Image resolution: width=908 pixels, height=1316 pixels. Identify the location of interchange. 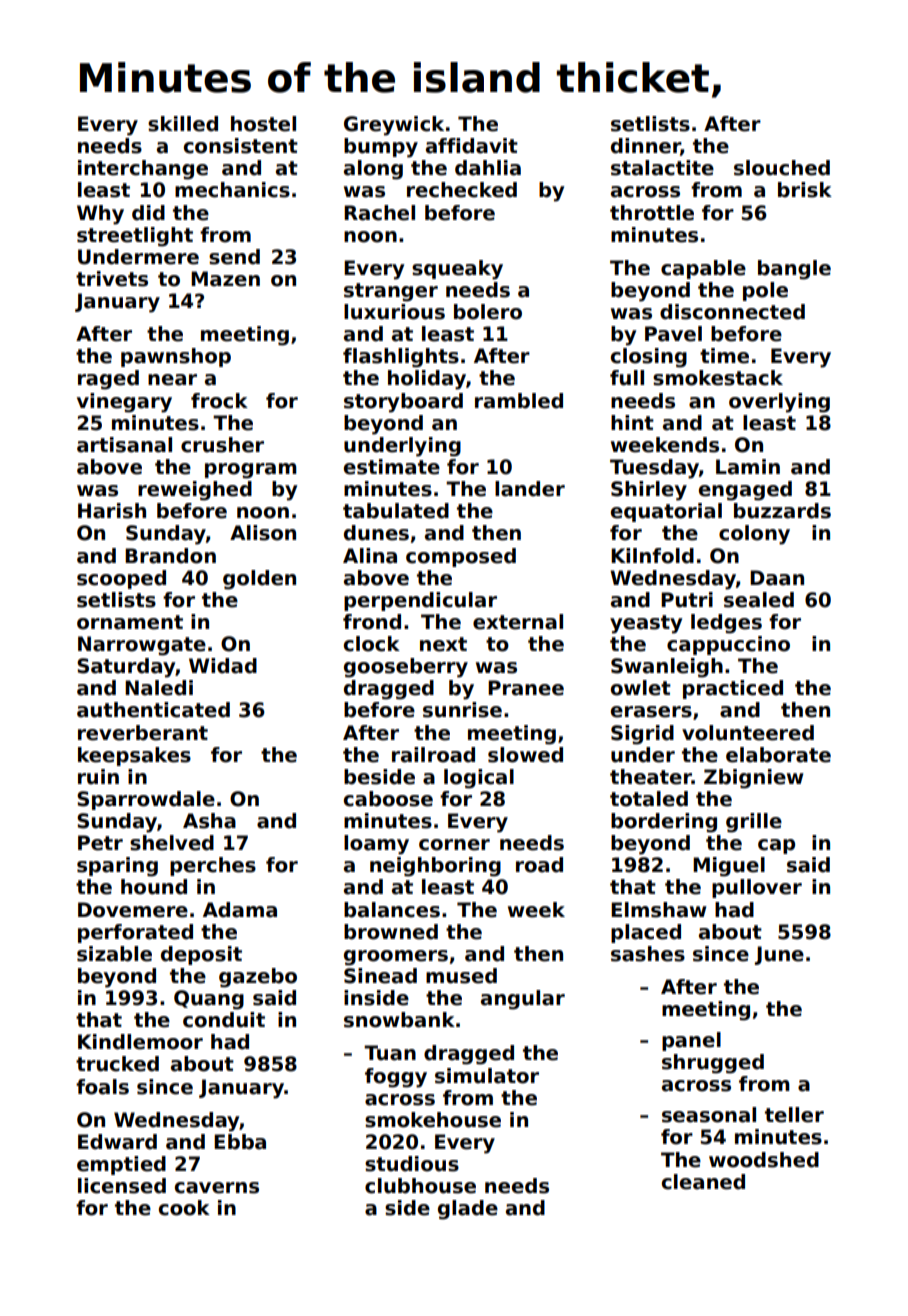
(143, 170).
